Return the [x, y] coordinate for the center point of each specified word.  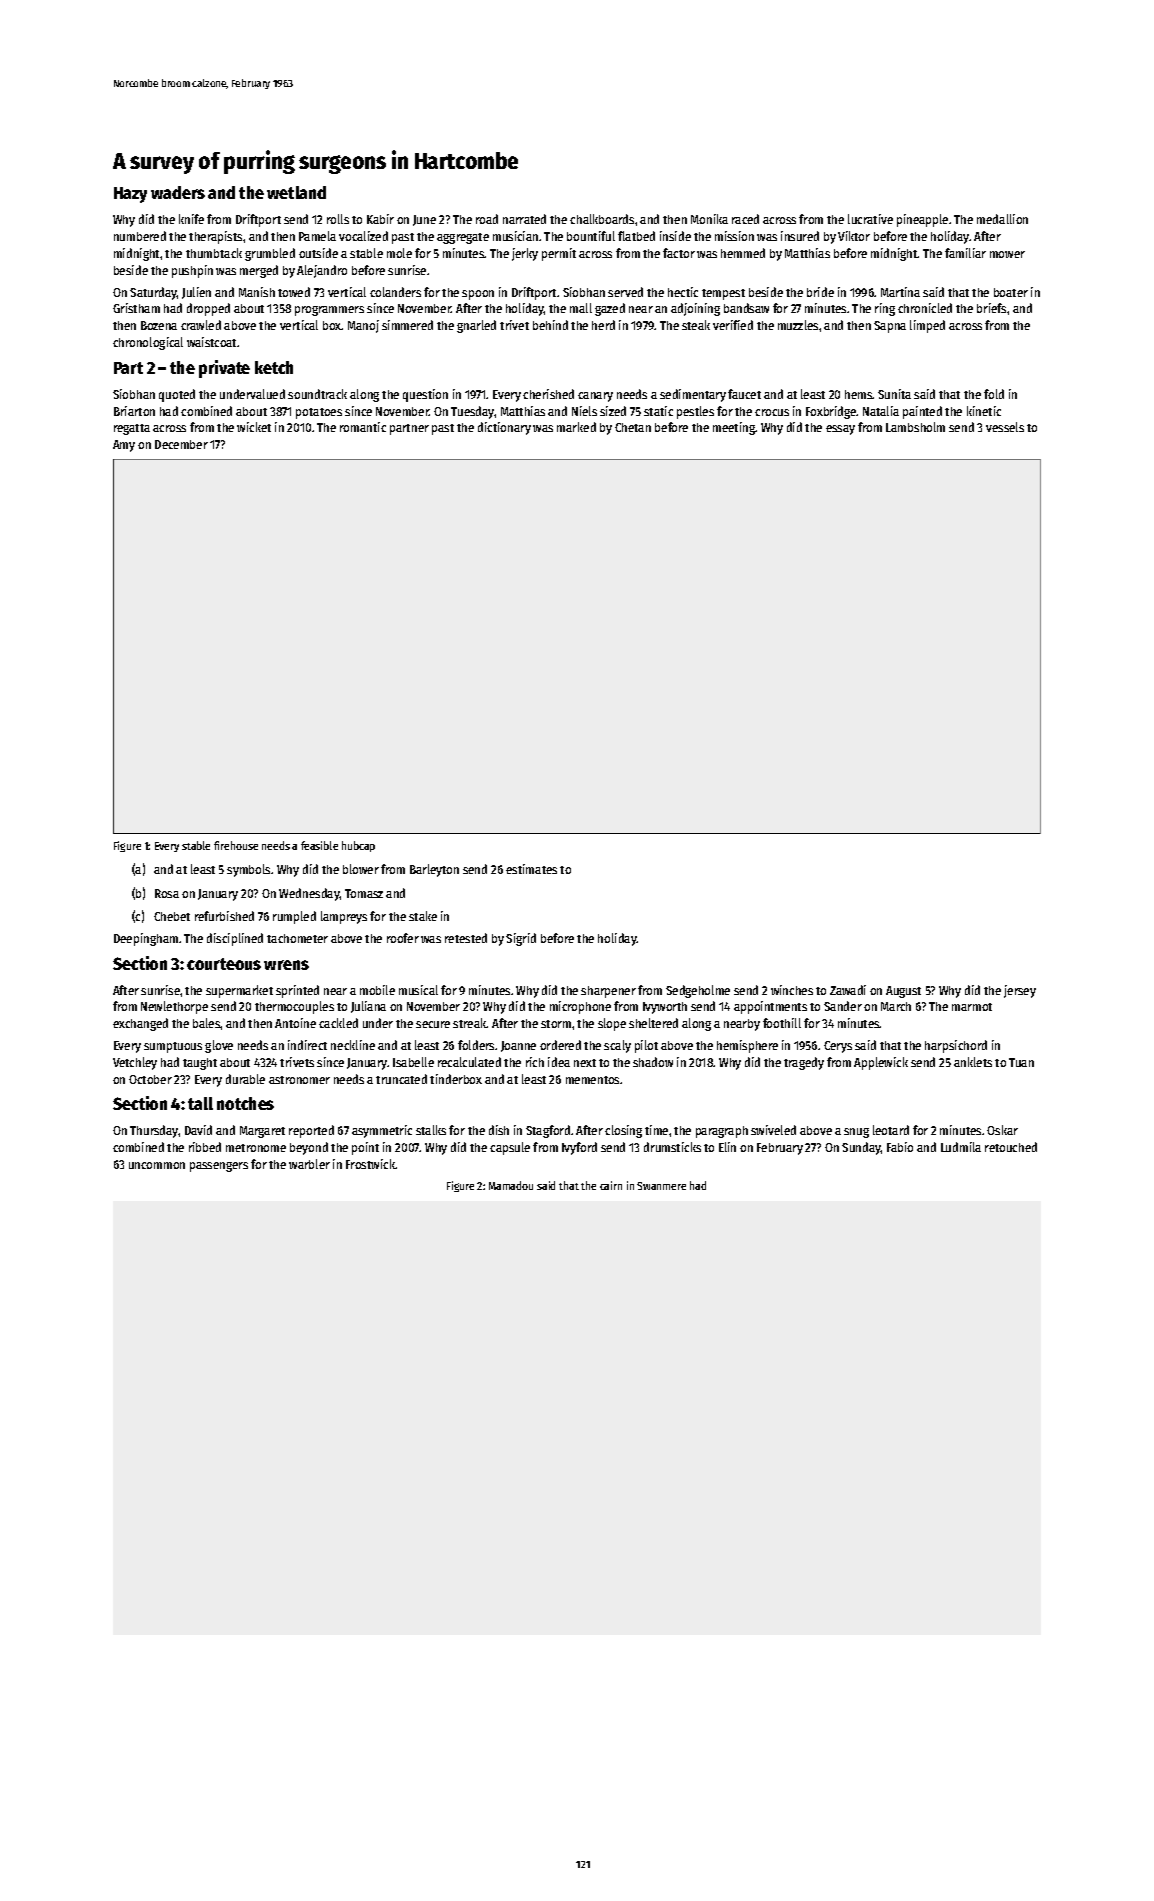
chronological [148, 343]
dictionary [504, 428]
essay [840, 430]
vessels [1005, 427]
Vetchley [135, 1063]
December [181, 444]
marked [576, 427]
